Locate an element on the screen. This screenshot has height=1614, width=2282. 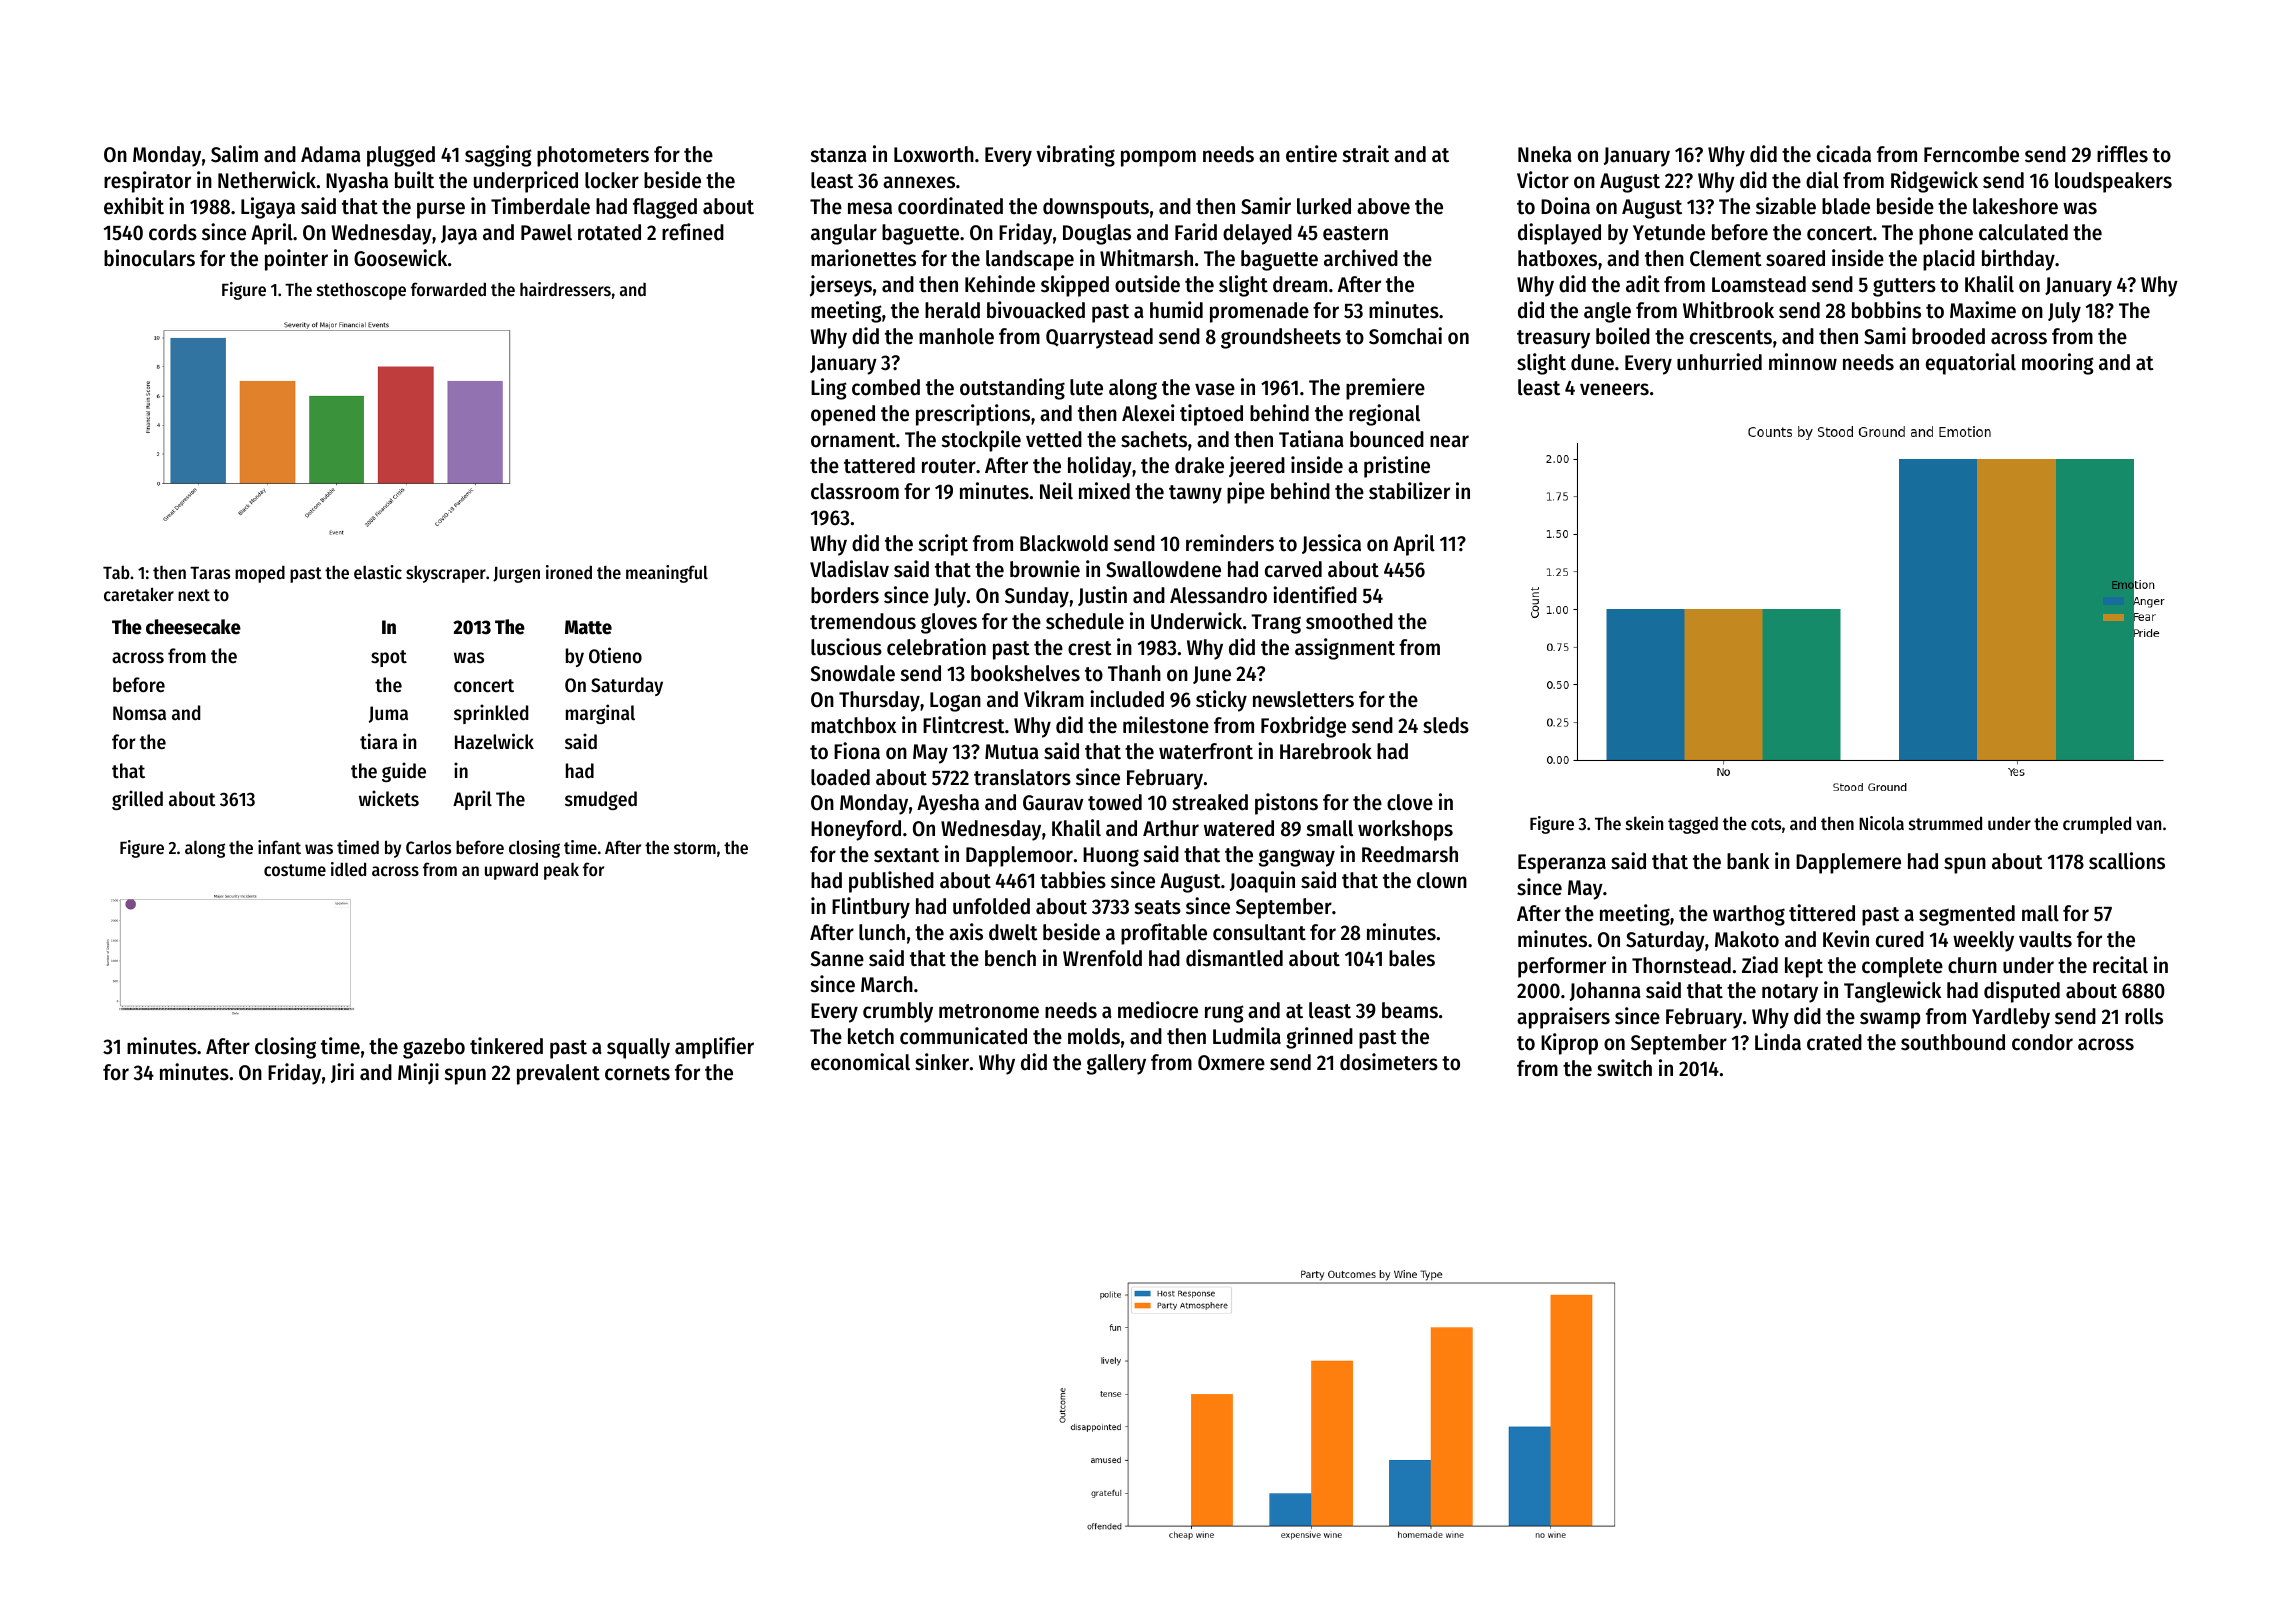
caretaker is located at coordinates (139, 594).
